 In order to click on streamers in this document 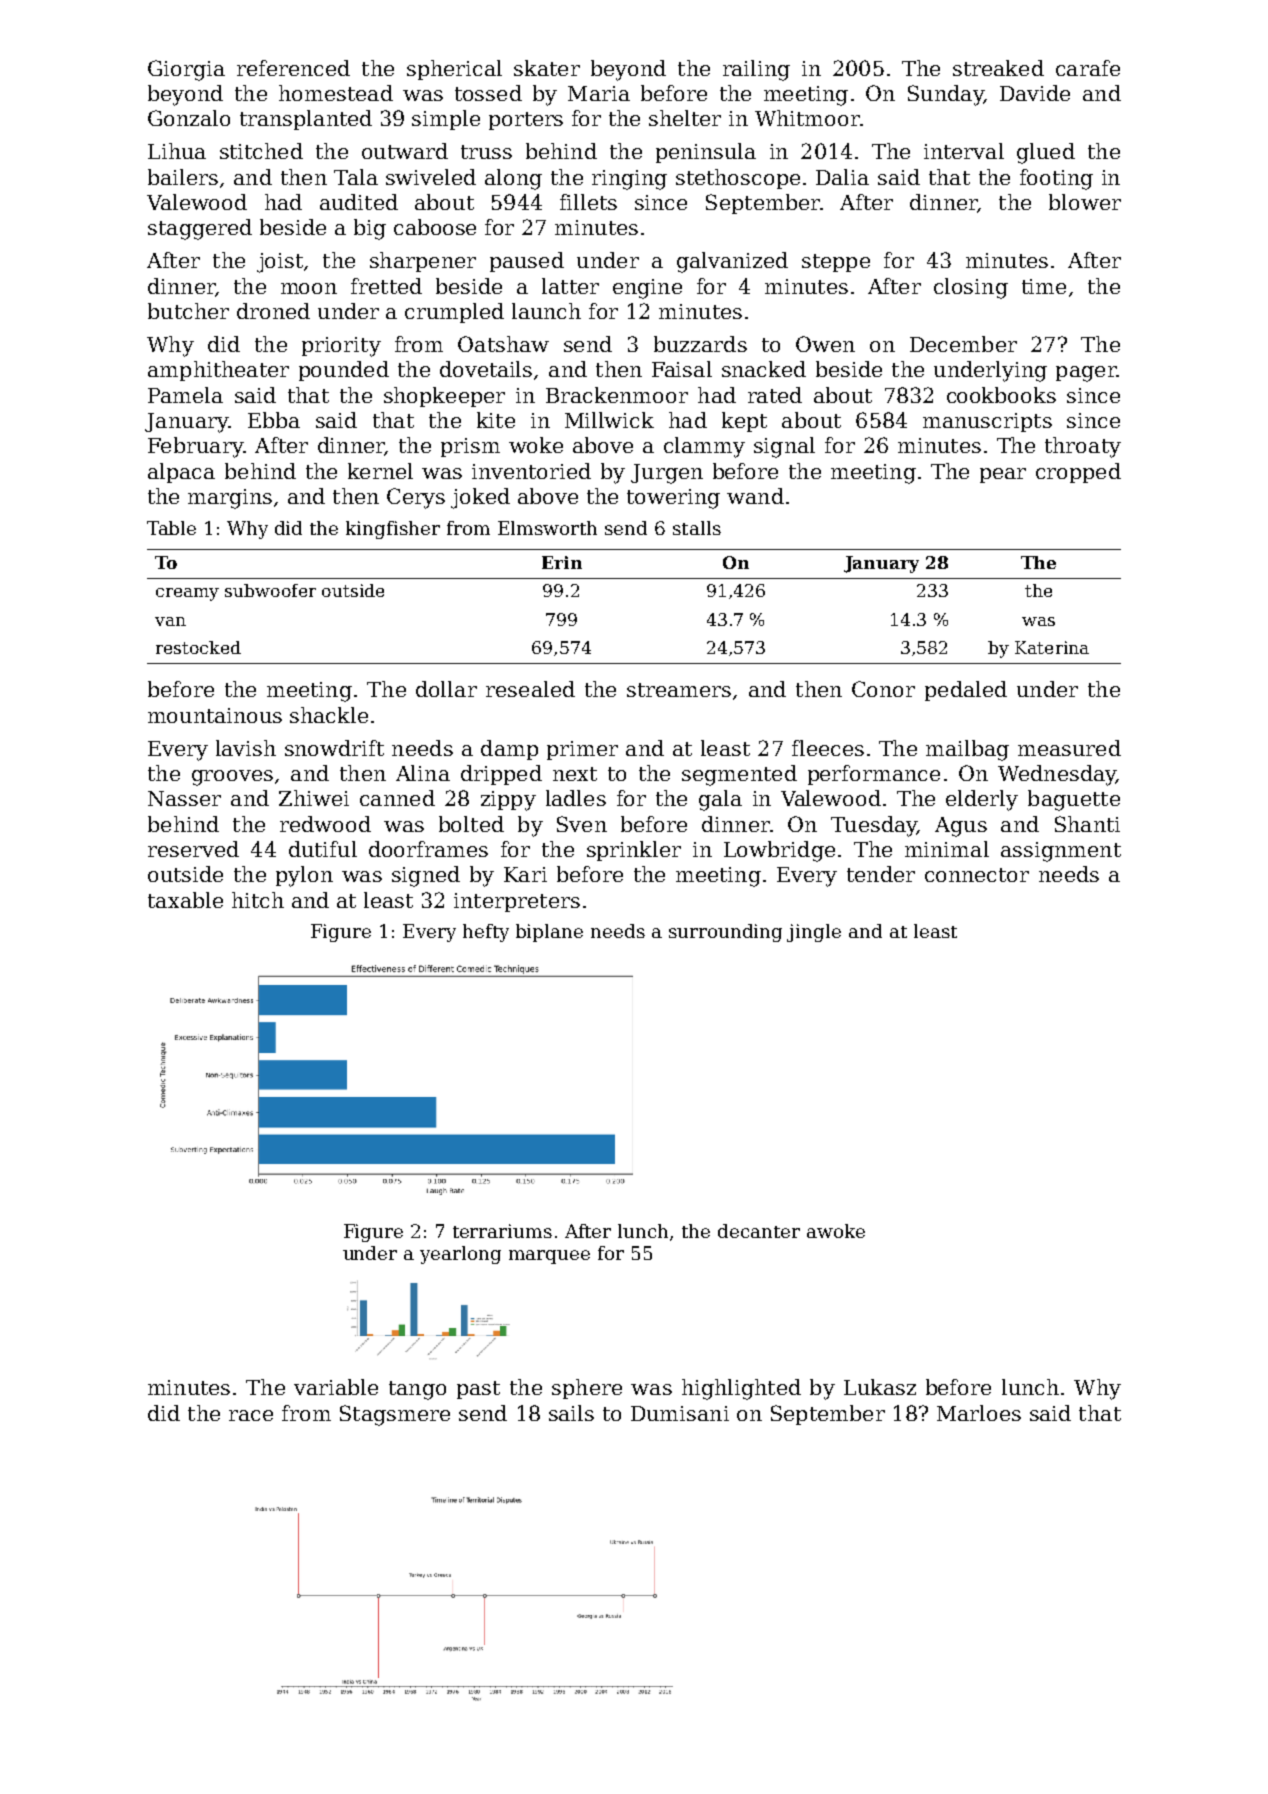, I will do `click(679, 690)`.
